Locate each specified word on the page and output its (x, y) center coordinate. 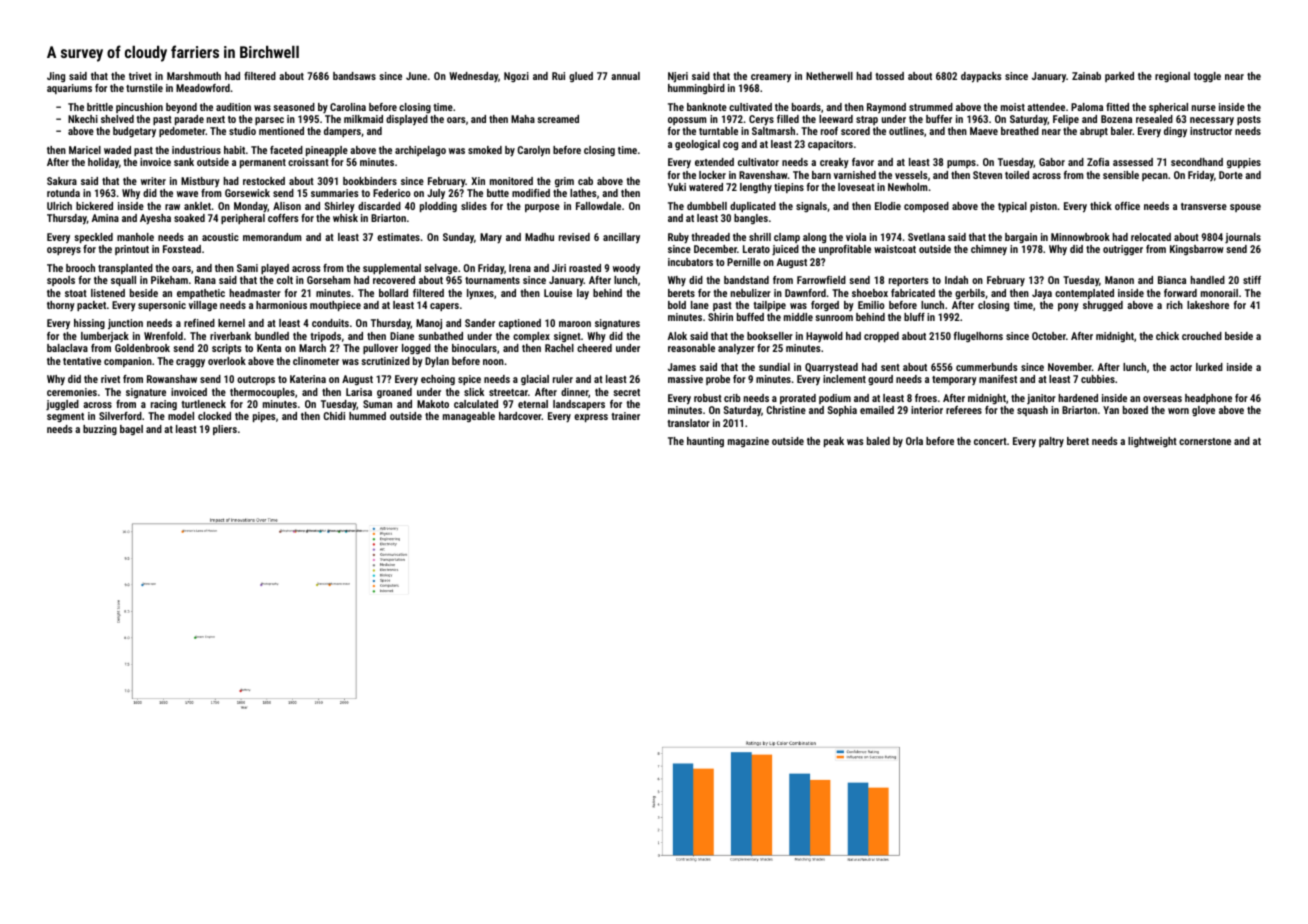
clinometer (316, 361)
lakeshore (1208, 305)
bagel (131, 430)
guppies (1244, 163)
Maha (523, 119)
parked (1119, 77)
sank (184, 162)
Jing (56, 77)
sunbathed (440, 336)
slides (474, 206)
